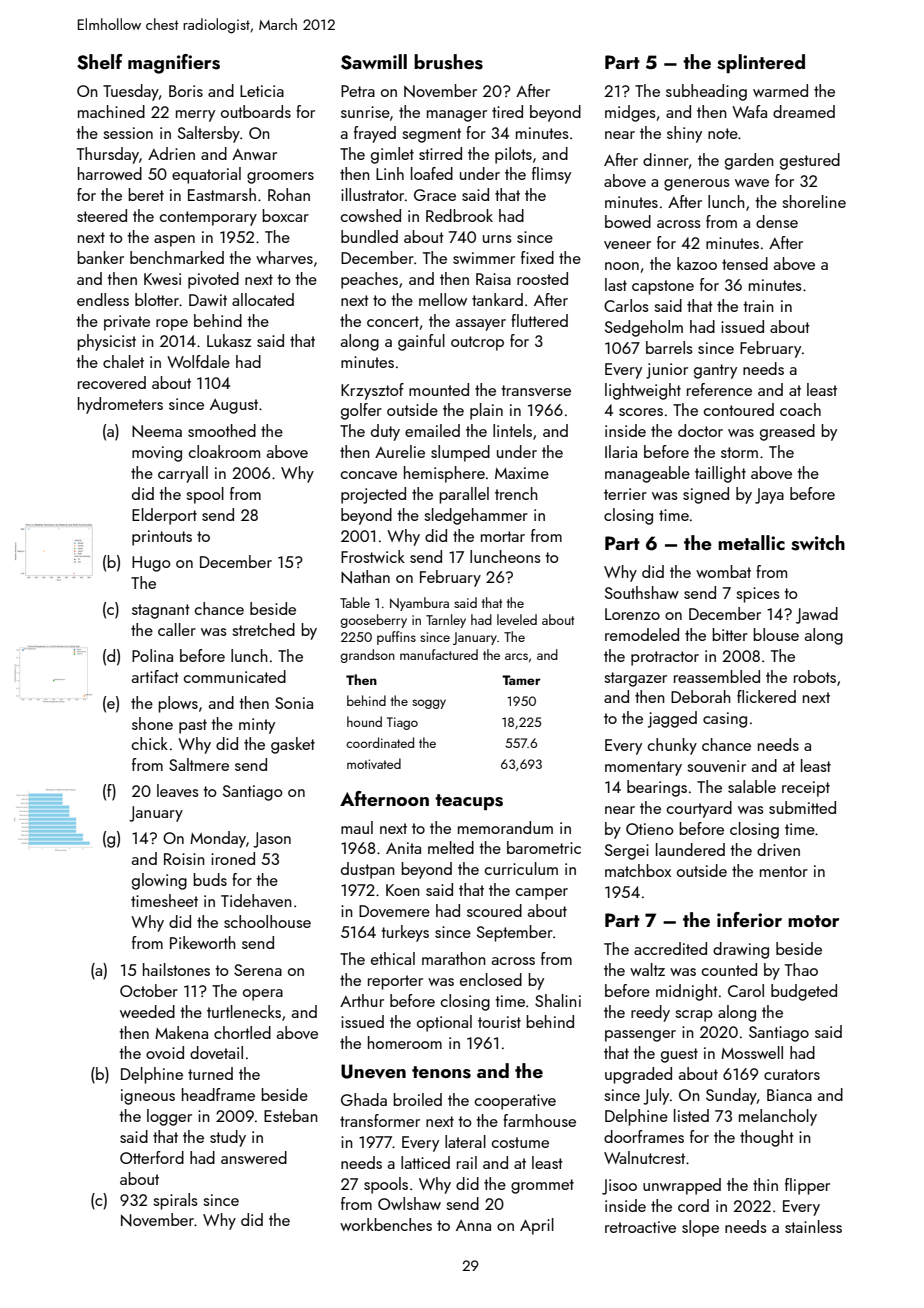 Image resolution: width=924 pixels, height=1308 pixels. I want to click on weeded, so click(147, 1011).
